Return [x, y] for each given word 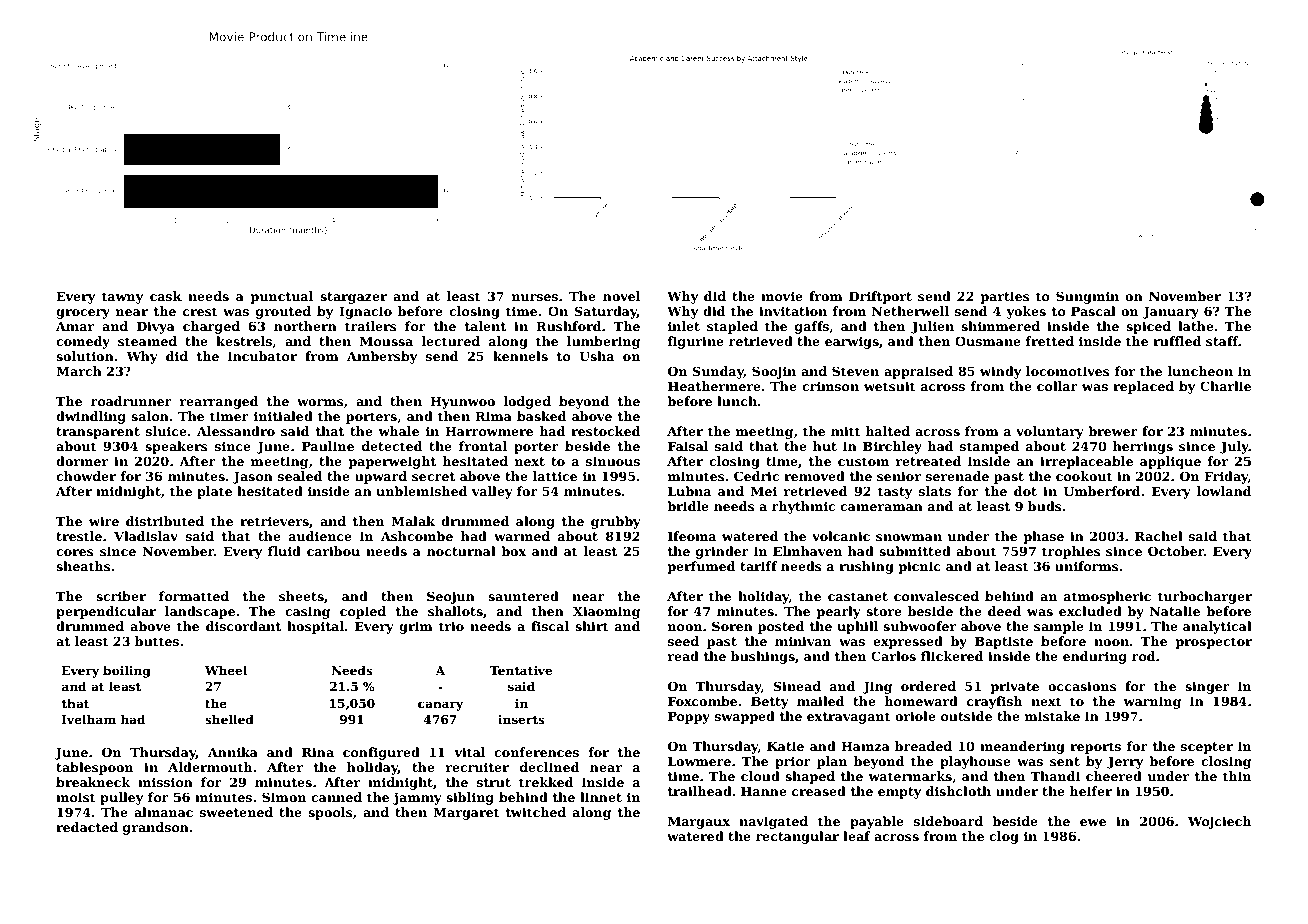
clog [1004, 837]
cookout [1084, 476]
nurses [535, 297]
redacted [87, 827]
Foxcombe [702, 701]
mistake [1052, 716]
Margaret [466, 813]
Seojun [451, 597]
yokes [1026, 312]
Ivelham [89, 719]
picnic [920, 567]
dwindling [91, 417]
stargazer [353, 298]
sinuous [613, 461]
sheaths [83, 566]
